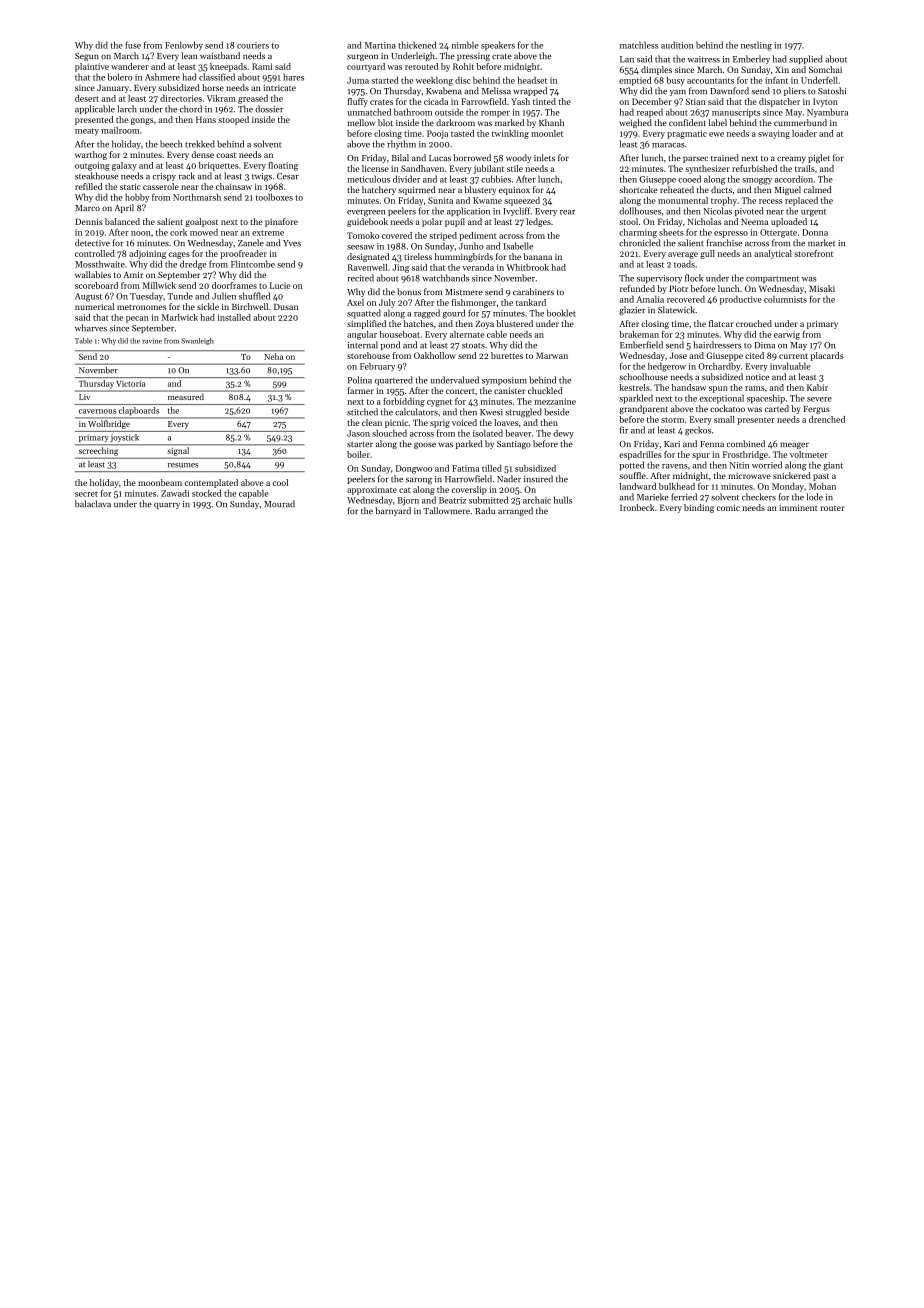  I want to click on nimble, so click(465, 45).
